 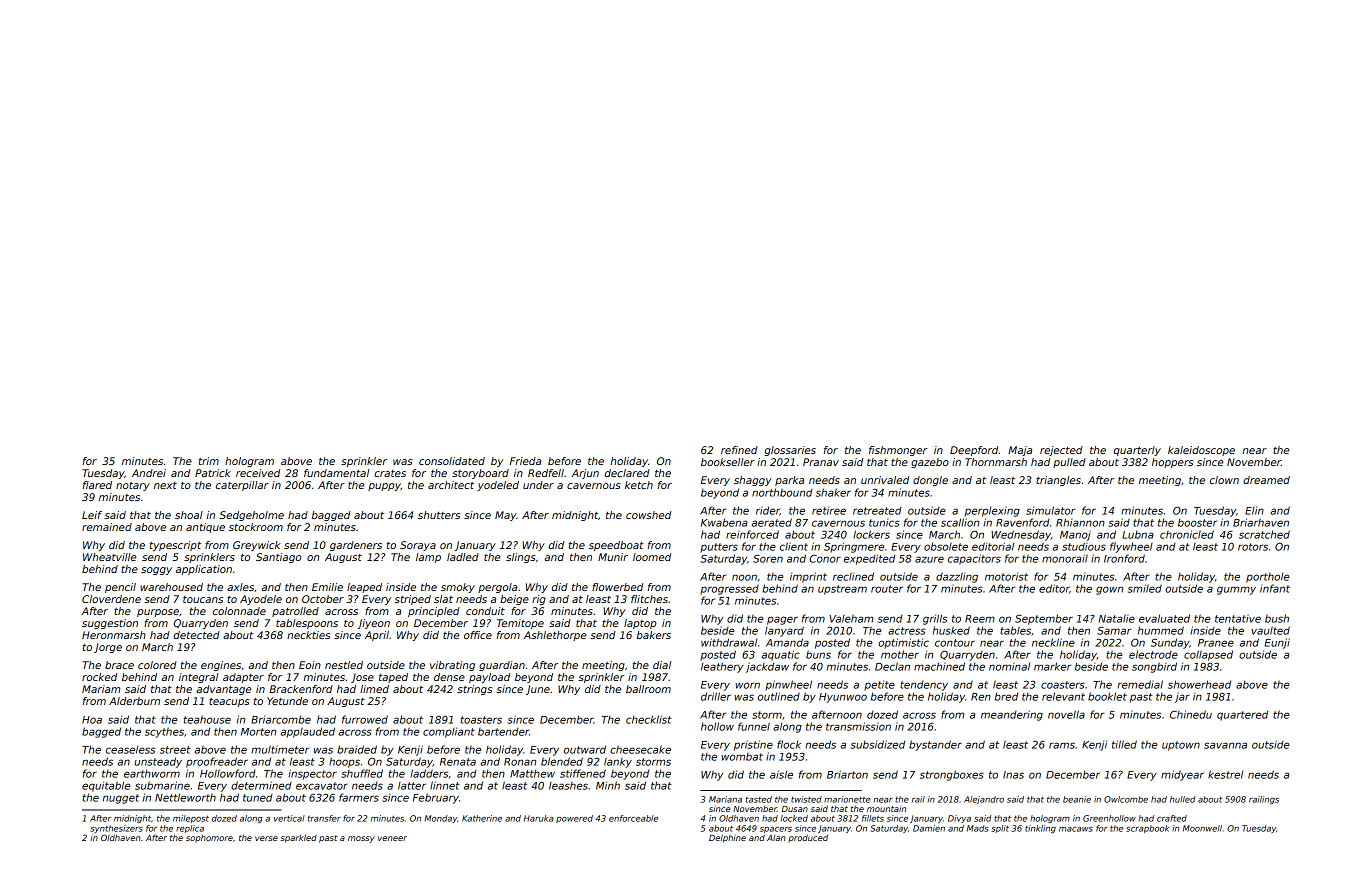 What do you see at coordinates (1225, 745) in the screenshot?
I see `savanna` at bounding box center [1225, 745].
